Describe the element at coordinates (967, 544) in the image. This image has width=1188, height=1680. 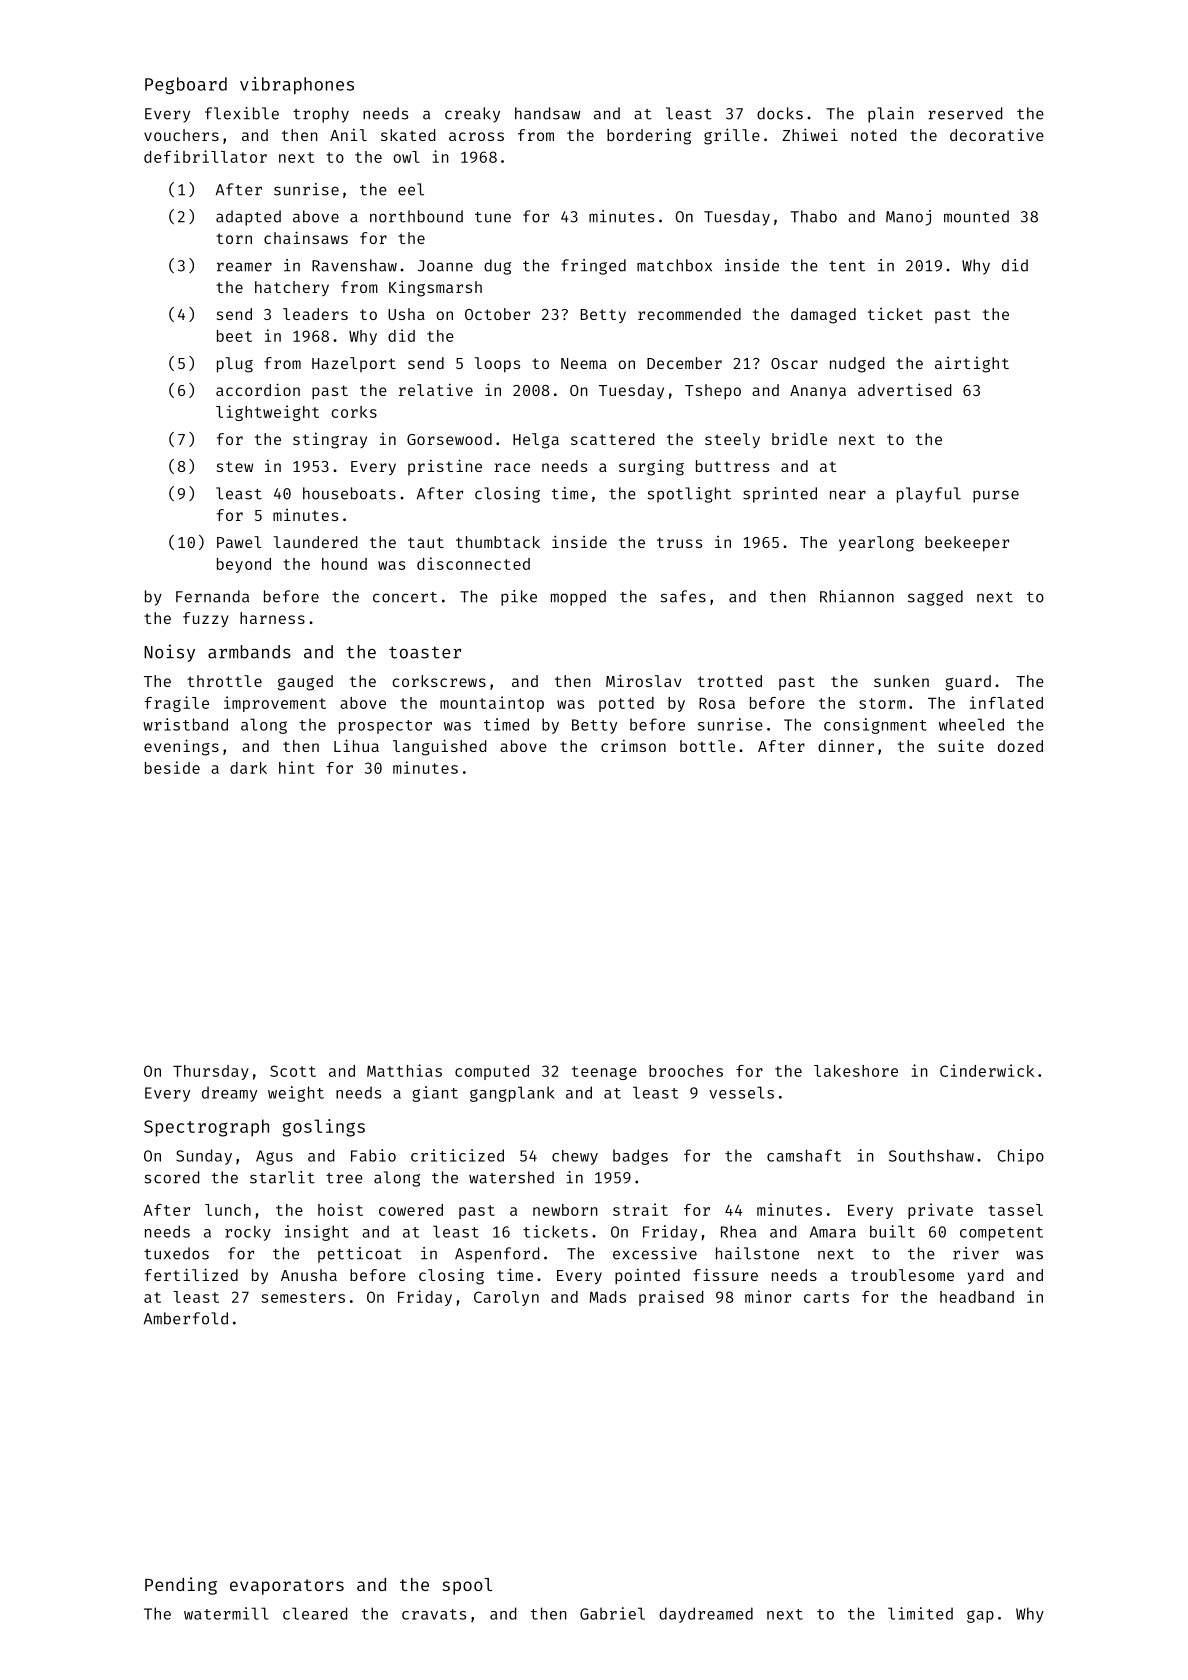
I see `beekeeper` at that location.
